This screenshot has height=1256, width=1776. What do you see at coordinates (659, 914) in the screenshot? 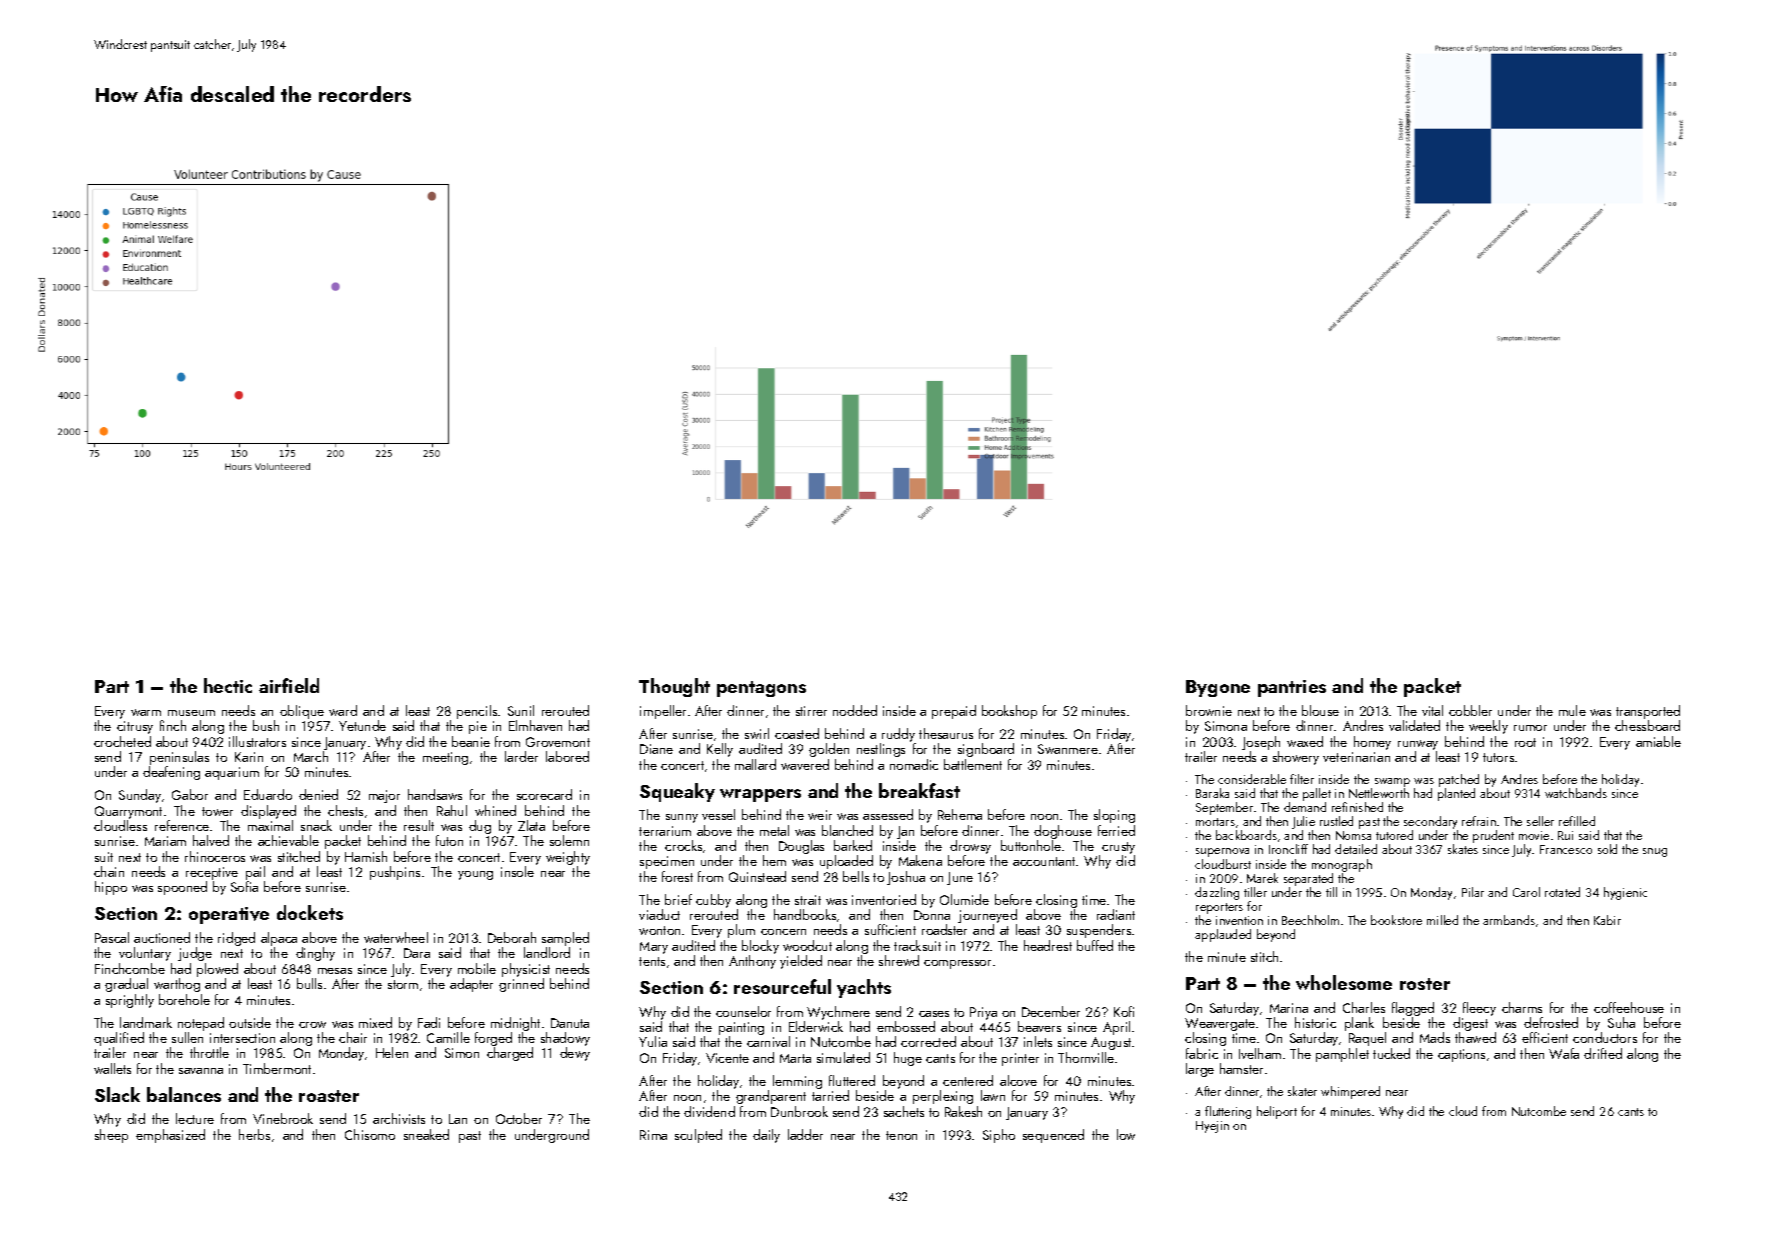
I see `viaduct` at bounding box center [659, 914].
